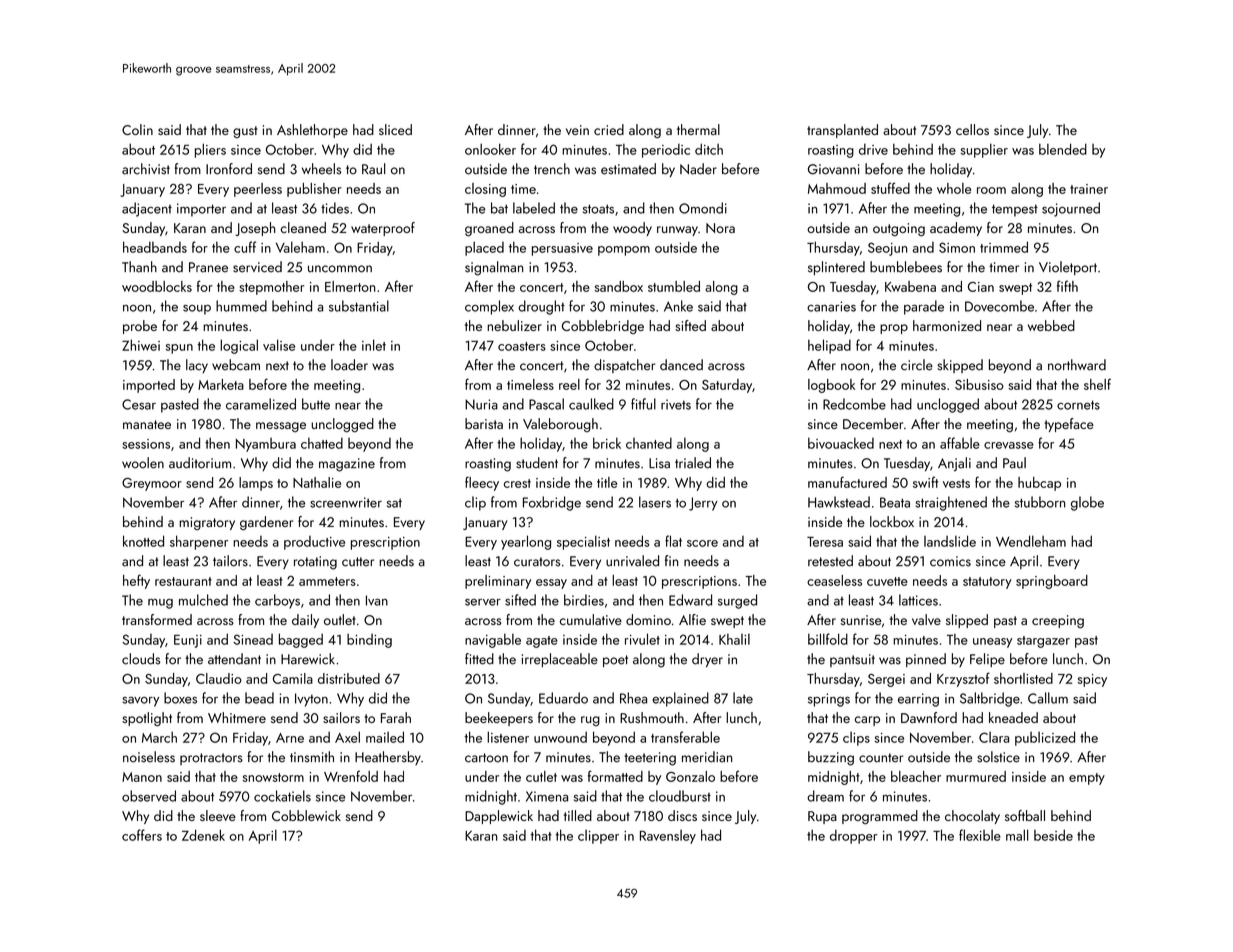  What do you see at coordinates (137, 129) in the page?
I see `Colin` at bounding box center [137, 129].
